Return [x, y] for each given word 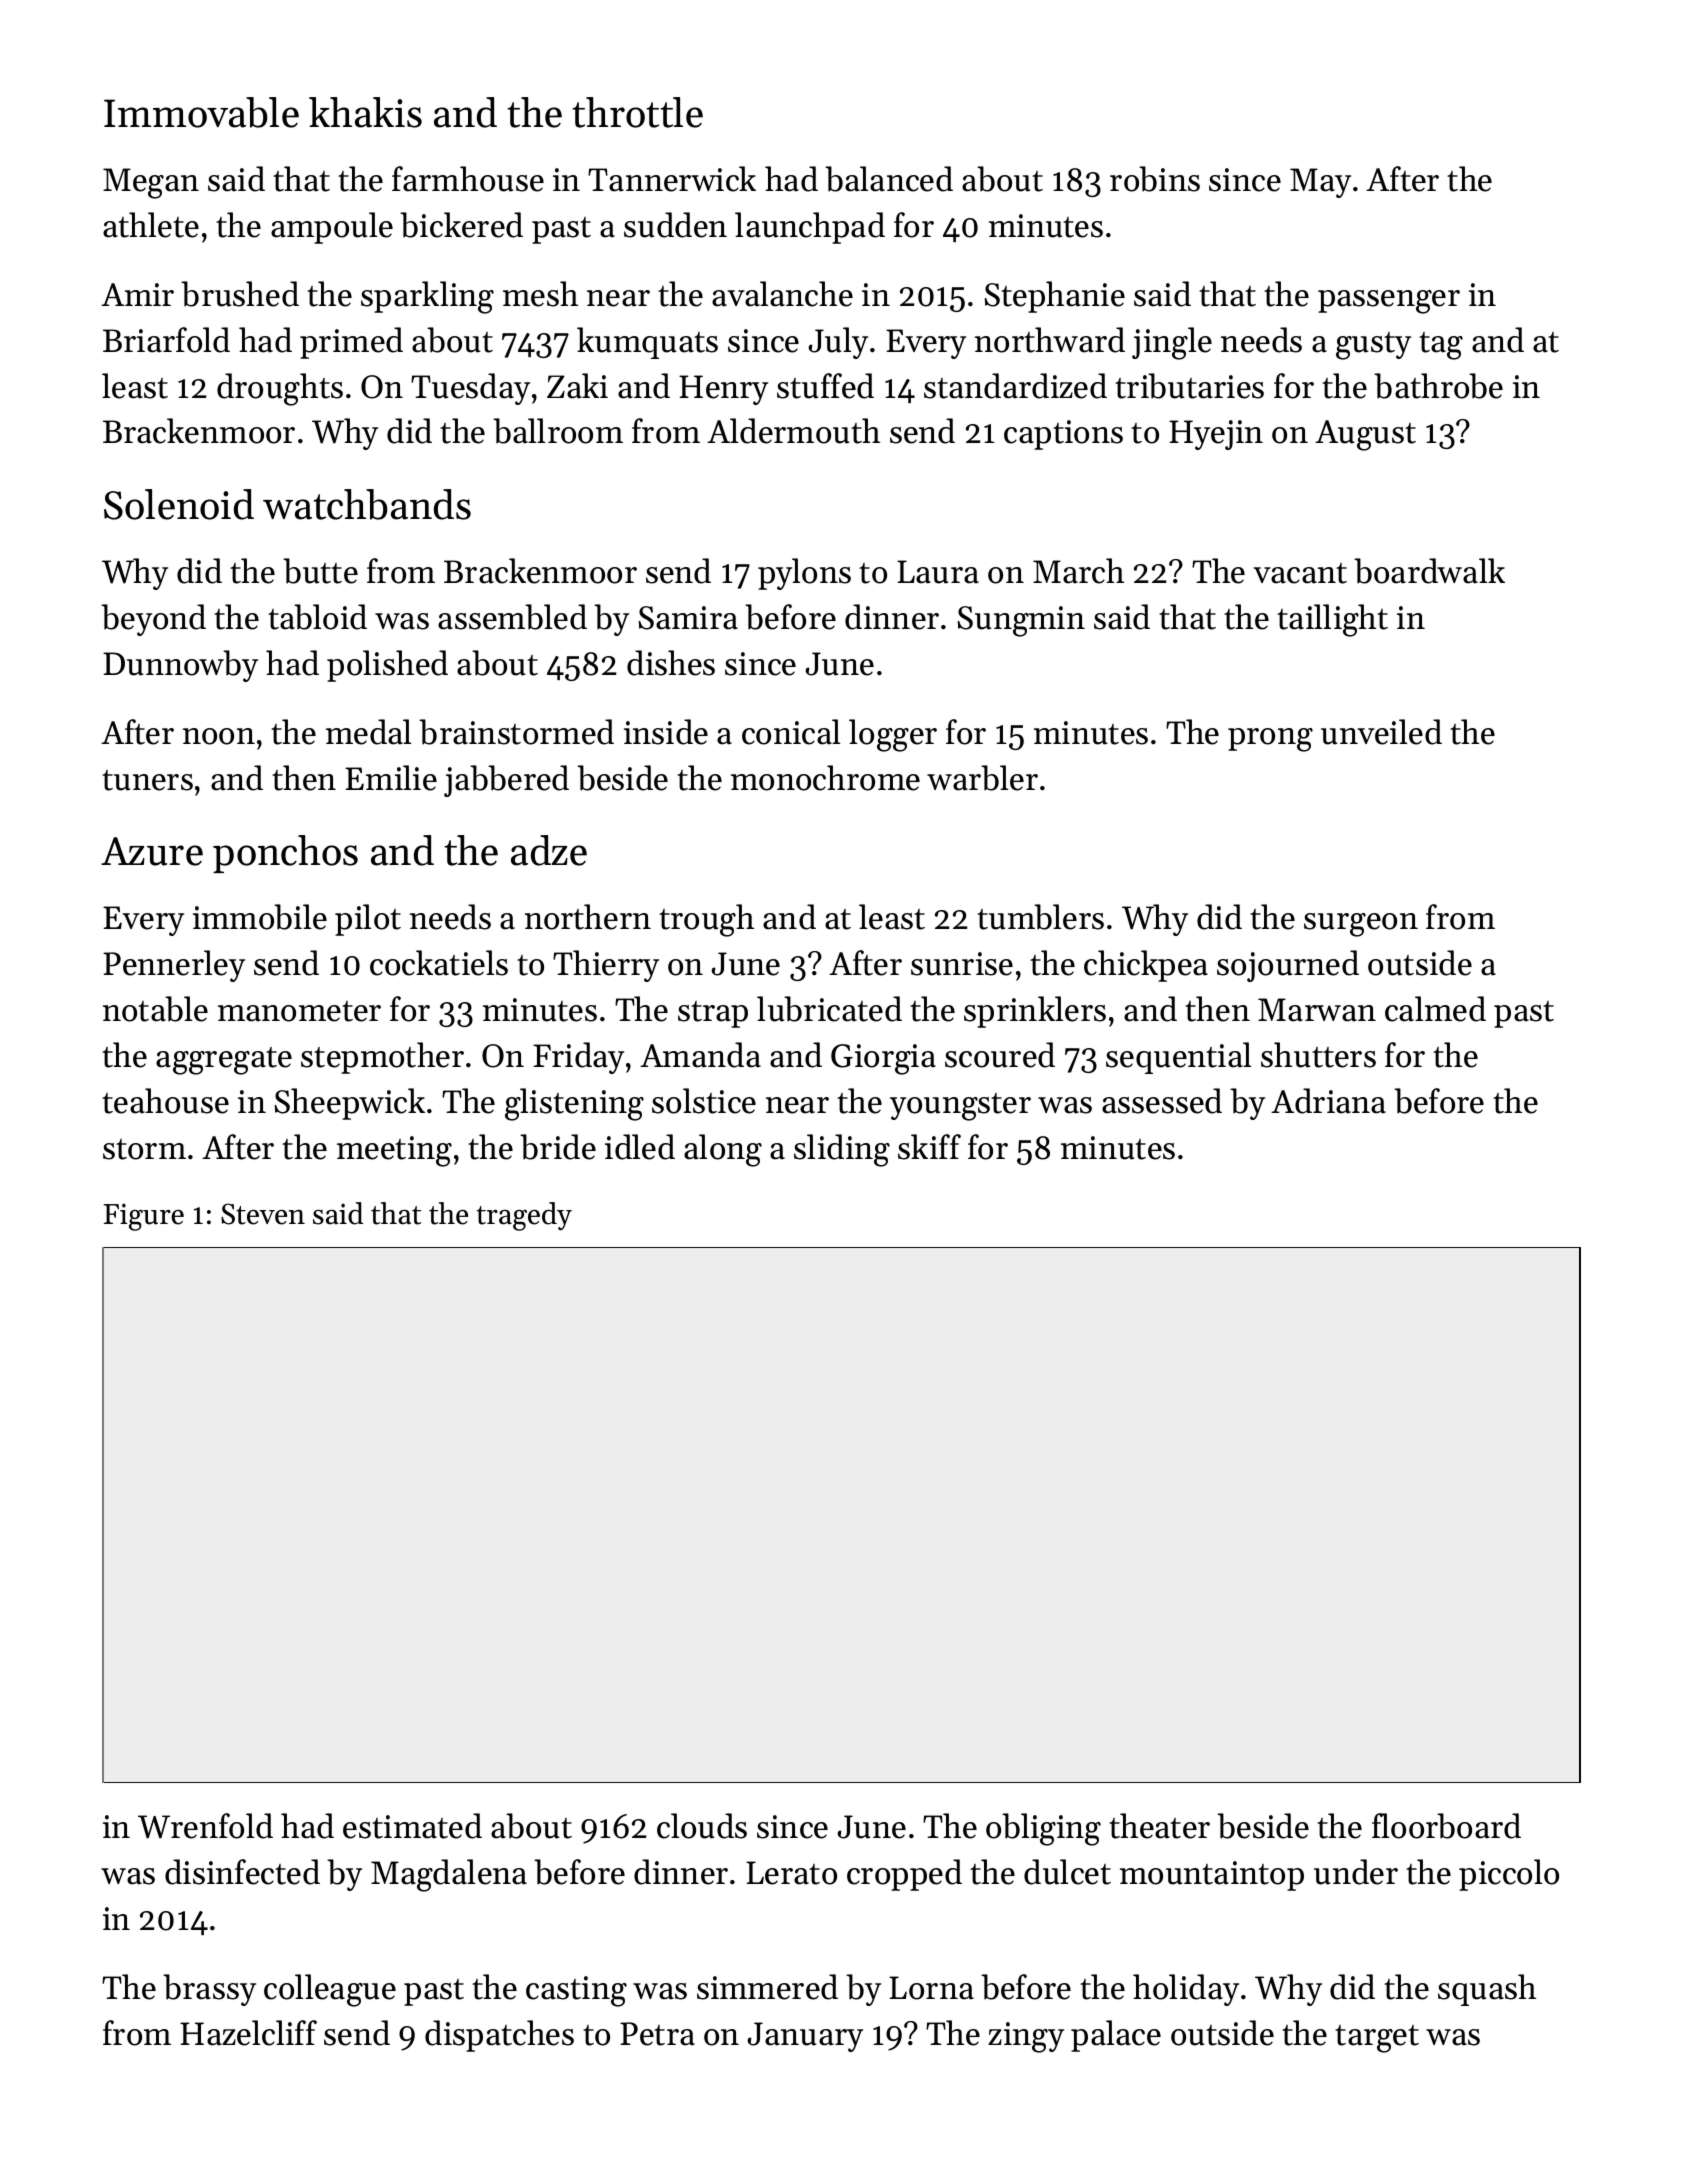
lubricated [829, 1009]
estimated [412, 1826]
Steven [263, 1214]
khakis [365, 112]
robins [1155, 179]
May [1320, 183]
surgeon [1361, 925]
